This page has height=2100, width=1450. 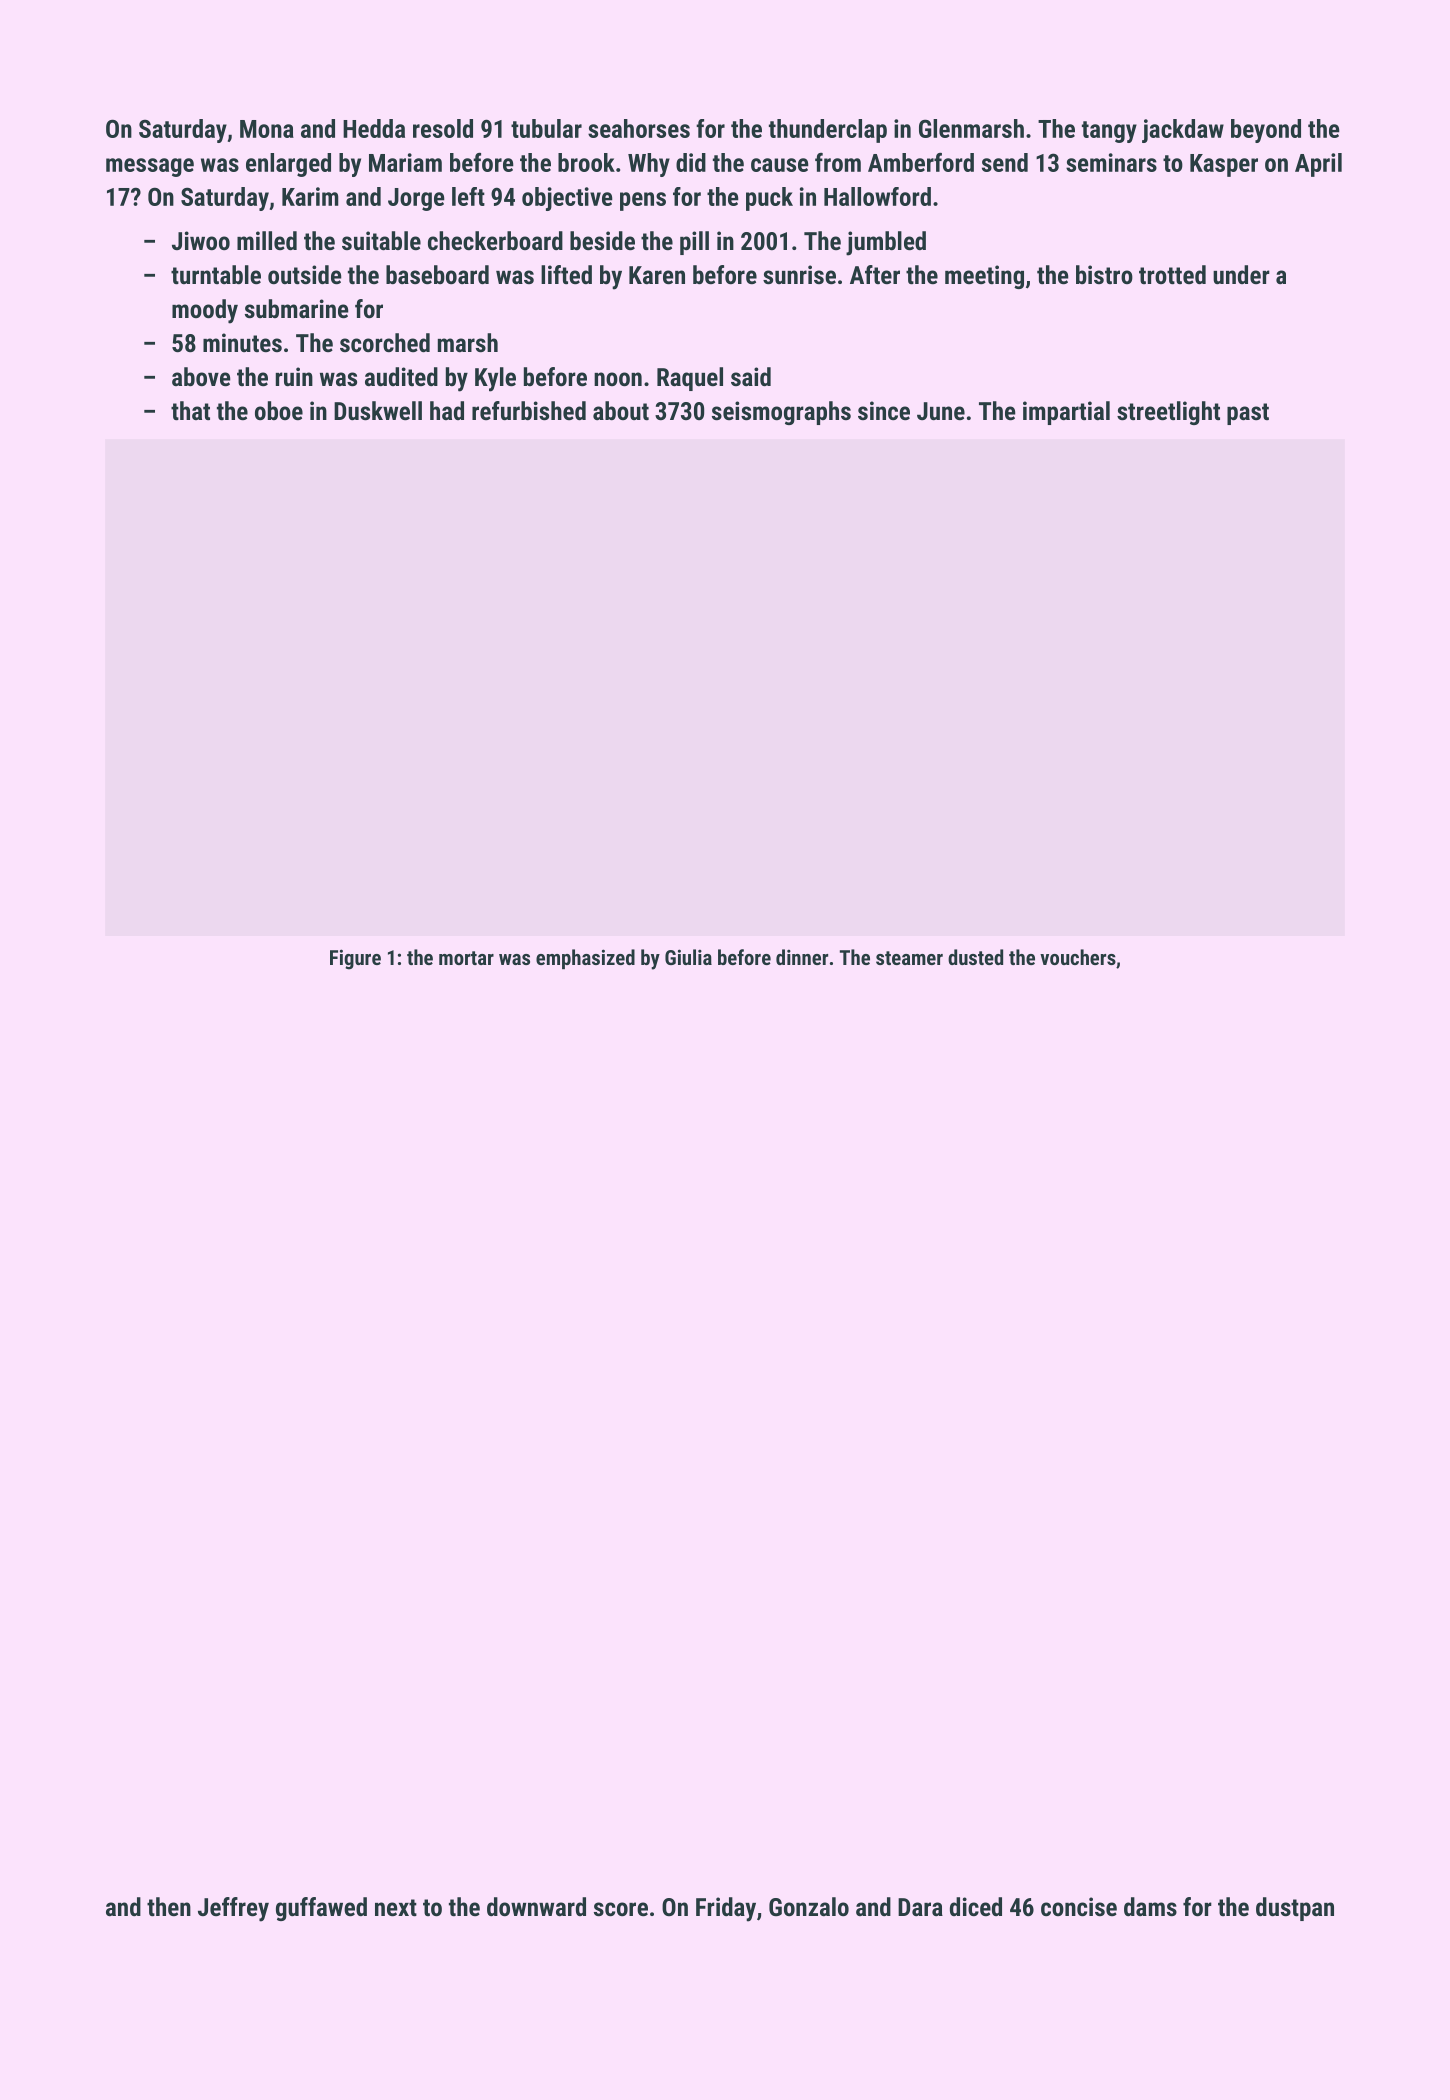 I want to click on past, so click(x=1248, y=414).
